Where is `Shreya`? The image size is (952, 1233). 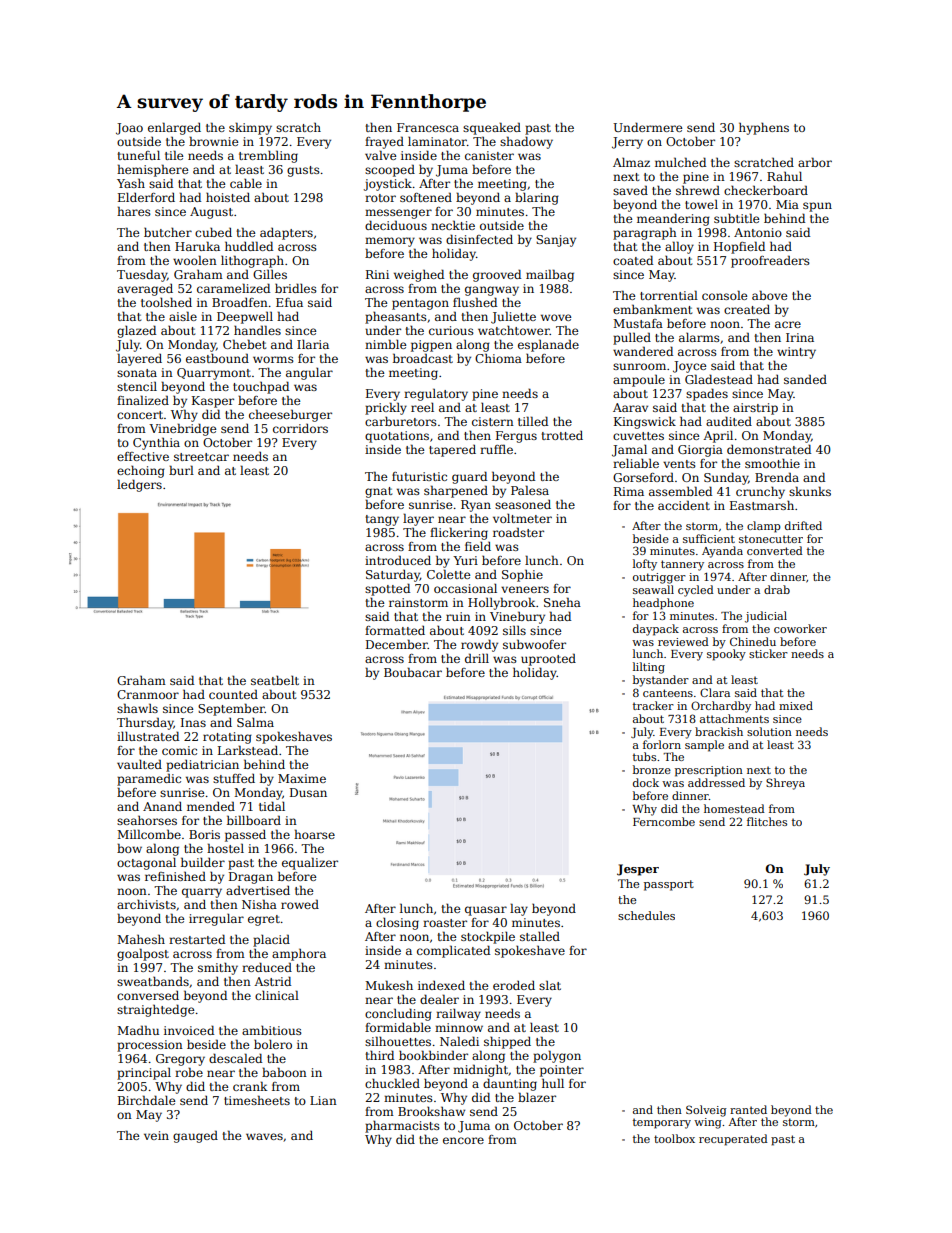
Shreya is located at coordinates (785, 784).
